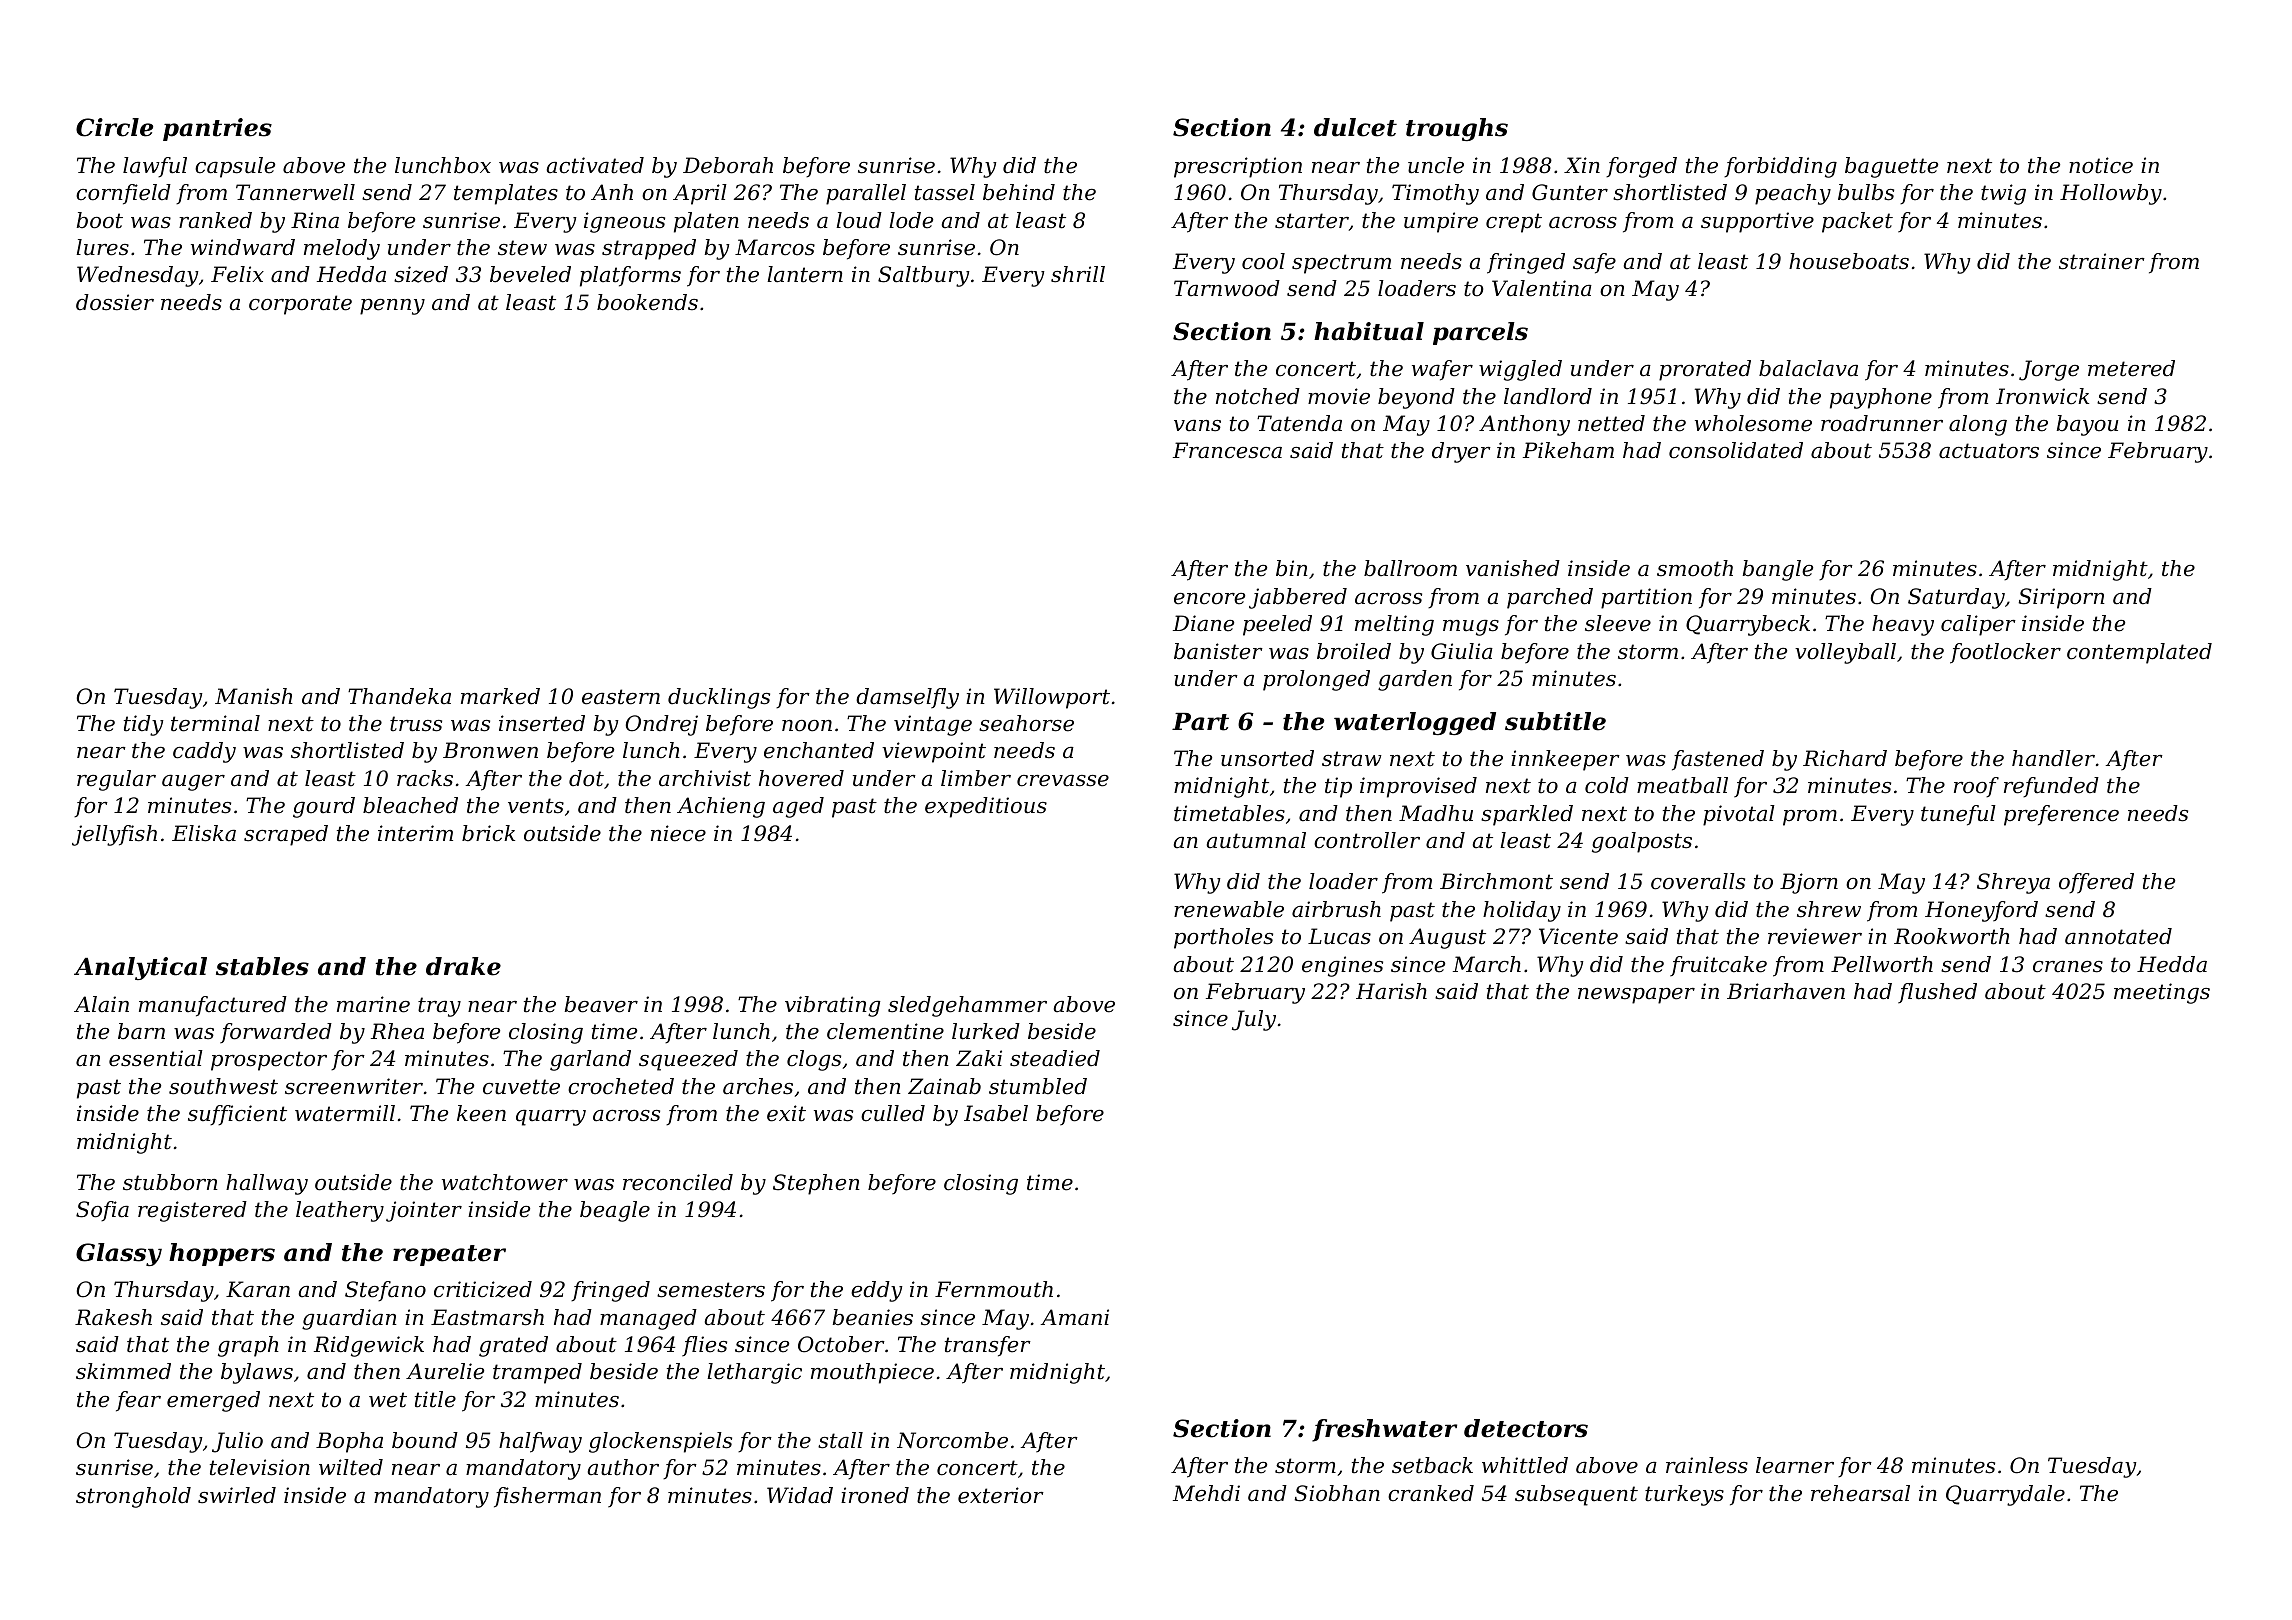  What do you see at coordinates (2053, 758) in the screenshot?
I see `handler` at bounding box center [2053, 758].
